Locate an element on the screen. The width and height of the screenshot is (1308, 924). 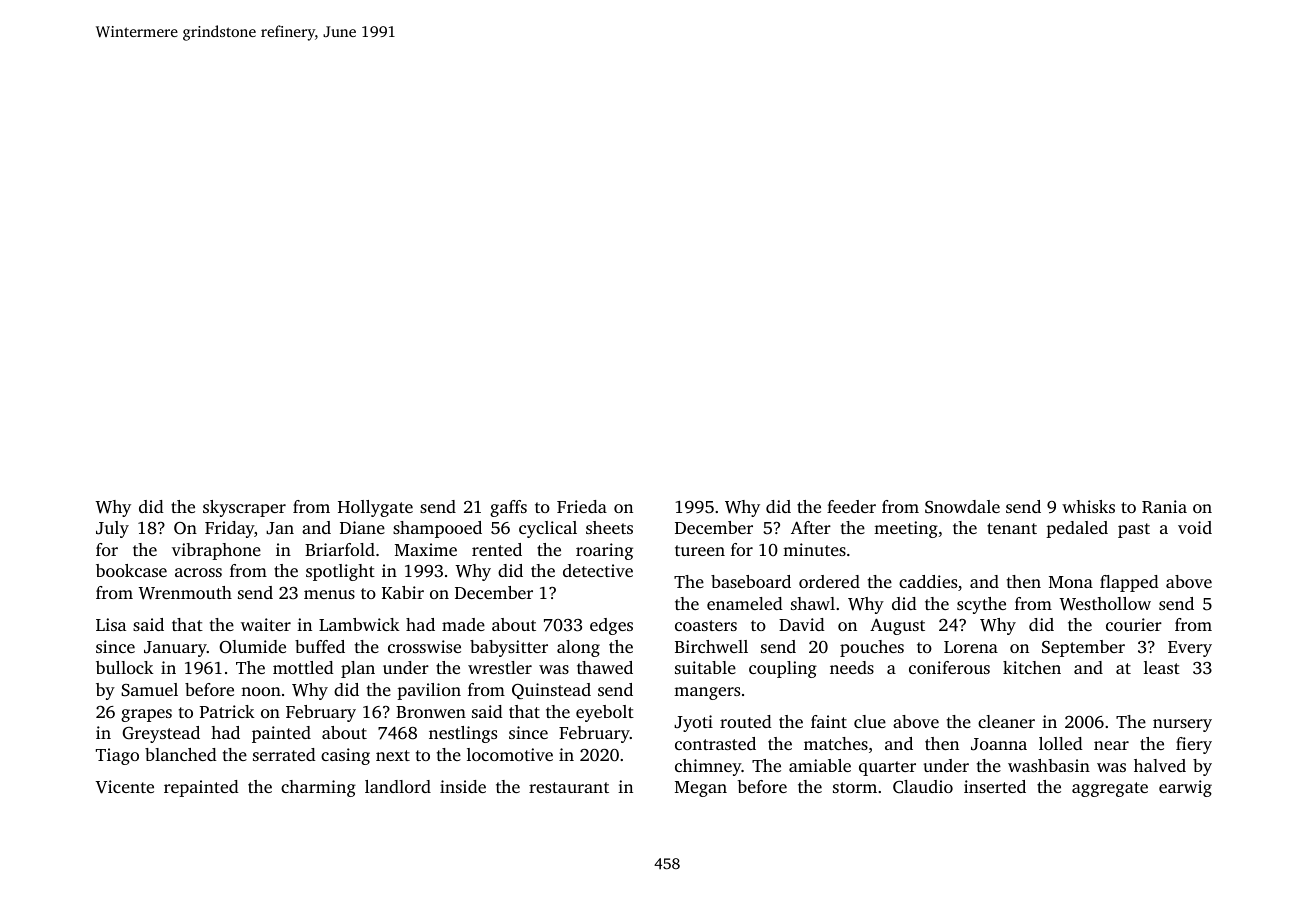
menus is located at coordinates (329, 594).
